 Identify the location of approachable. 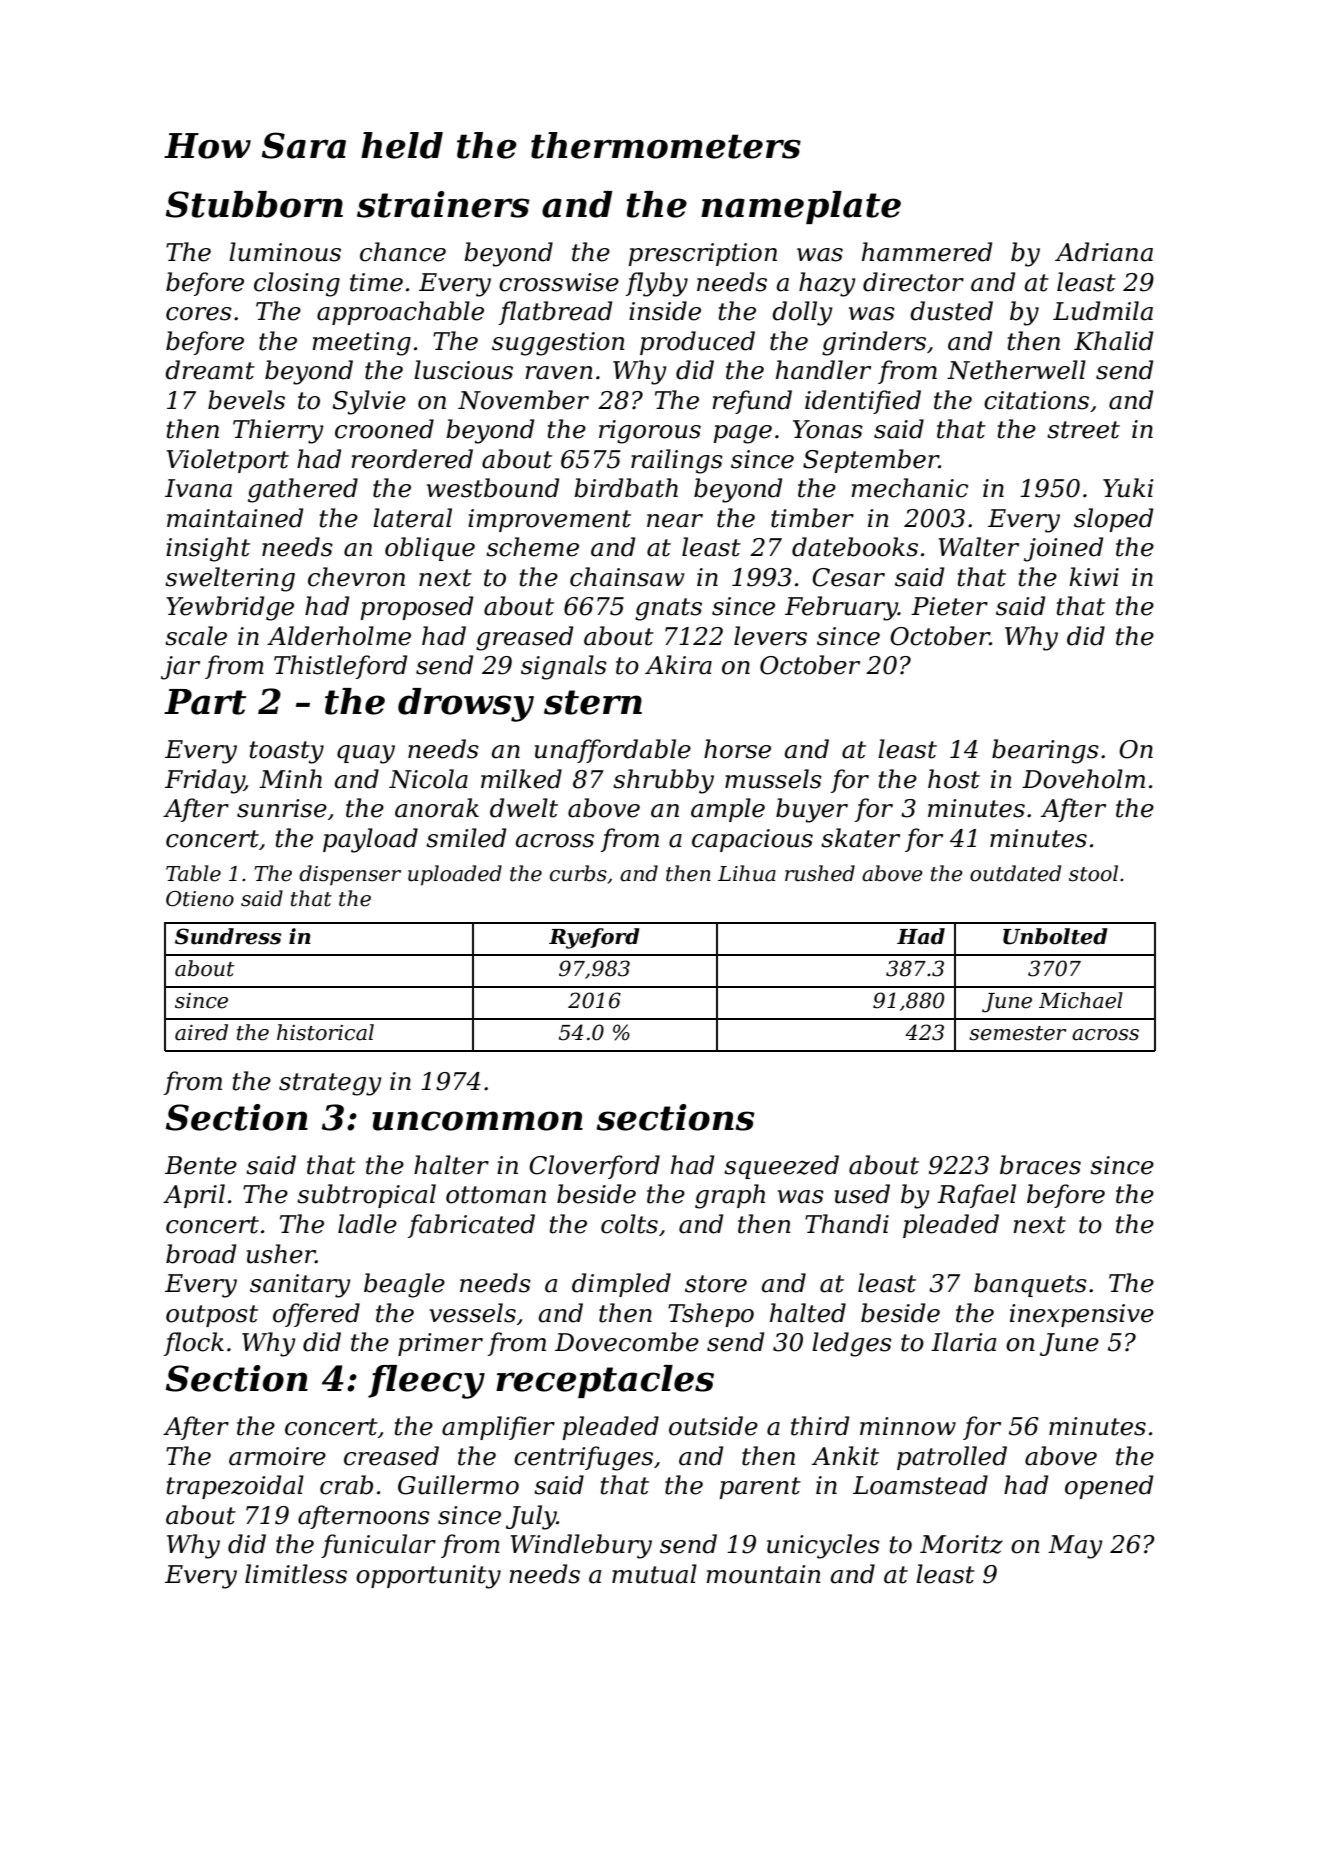
(400, 313).
